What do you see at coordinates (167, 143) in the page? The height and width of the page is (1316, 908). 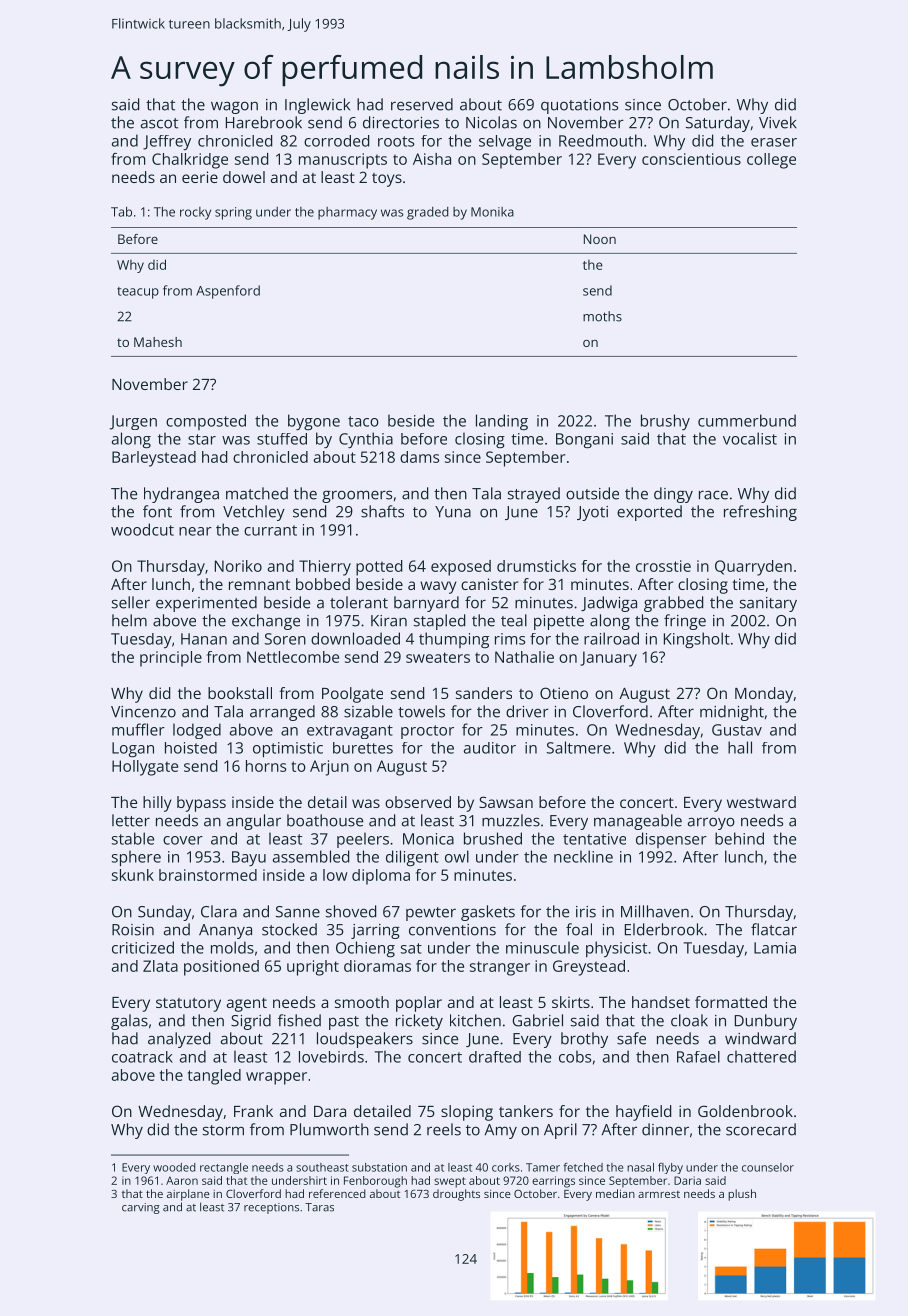 I see `Jeffrey` at bounding box center [167, 143].
